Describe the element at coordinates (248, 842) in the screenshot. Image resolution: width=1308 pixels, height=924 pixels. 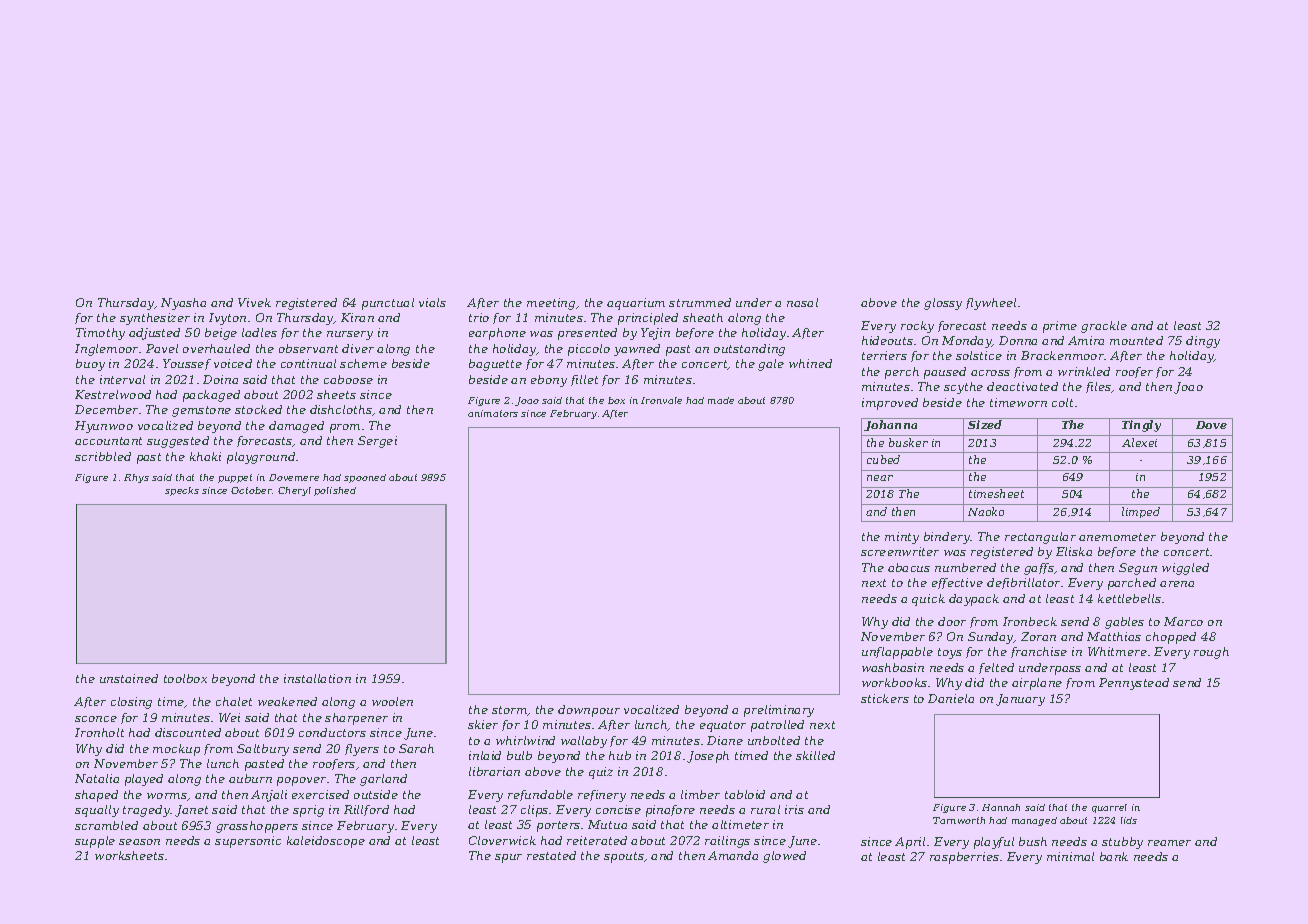
I see `supersonic` at that location.
